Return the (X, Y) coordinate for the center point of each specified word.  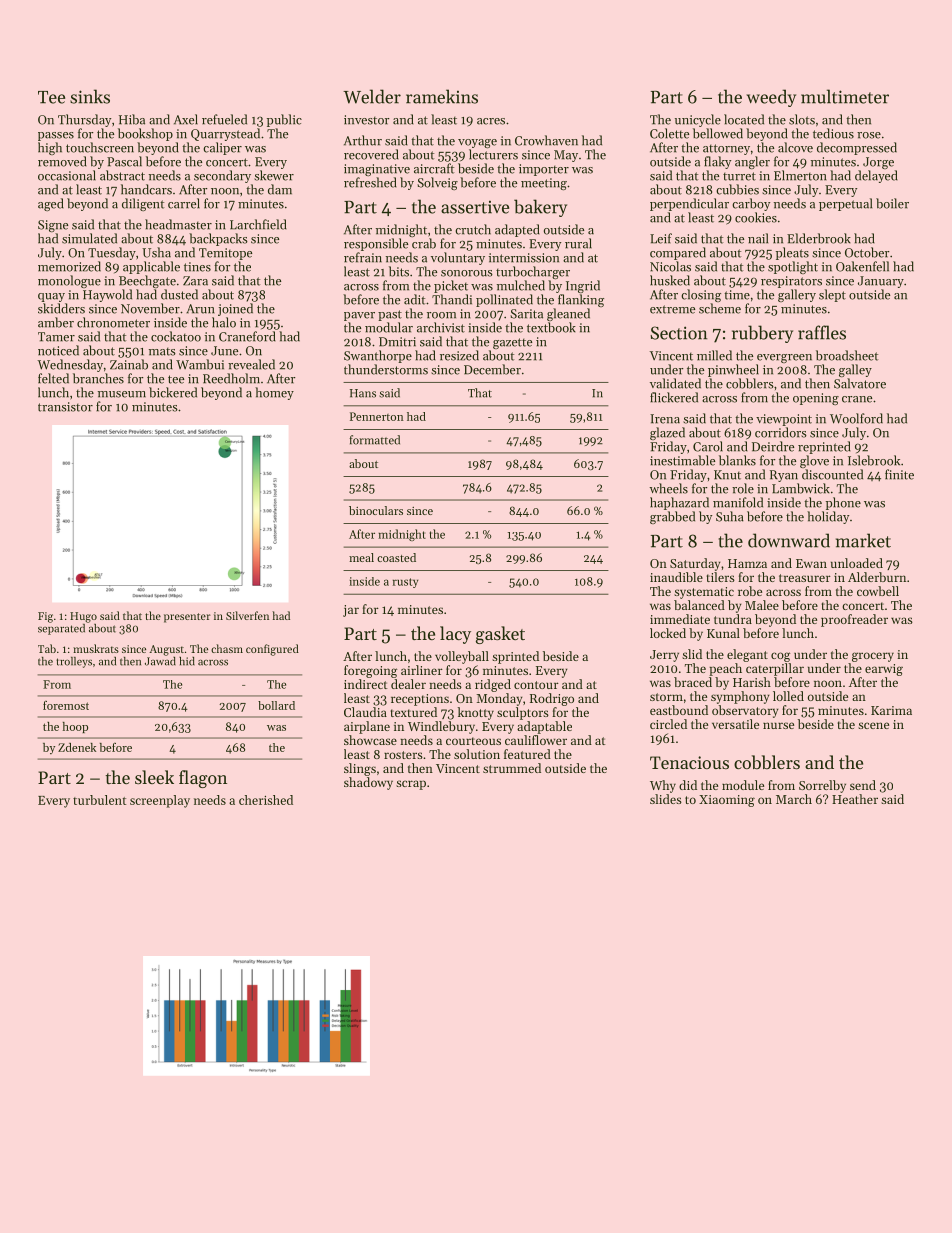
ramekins (442, 96)
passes (56, 136)
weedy (771, 98)
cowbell (878, 591)
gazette (512, 343)
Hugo (83, 617)
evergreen (784, 358)
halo (224, 322)
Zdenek (77, 747)
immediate (680, 619)
